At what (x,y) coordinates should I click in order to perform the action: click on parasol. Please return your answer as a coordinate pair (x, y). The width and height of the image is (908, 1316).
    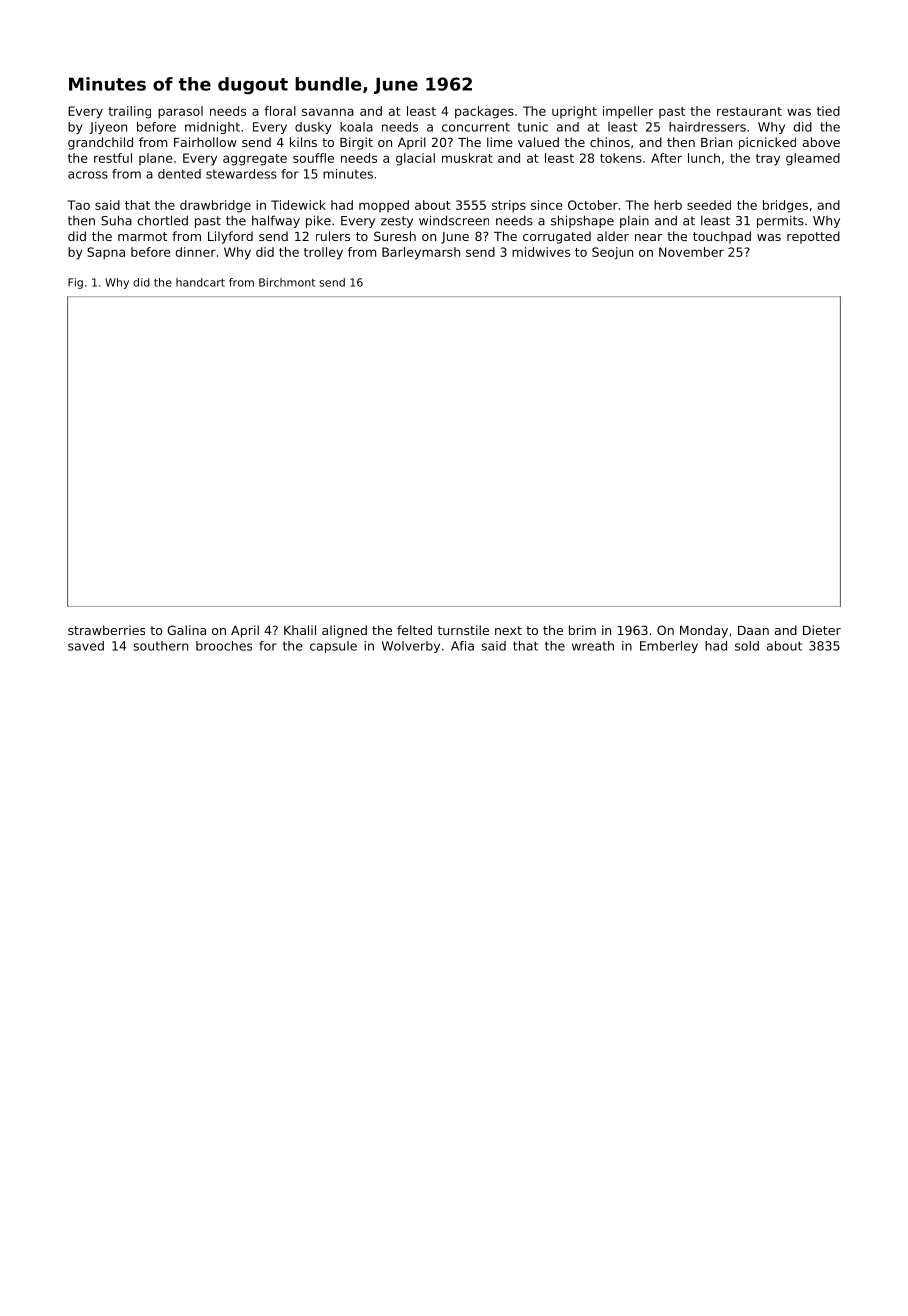
    Looking at the image, I should click on (180, 112).
